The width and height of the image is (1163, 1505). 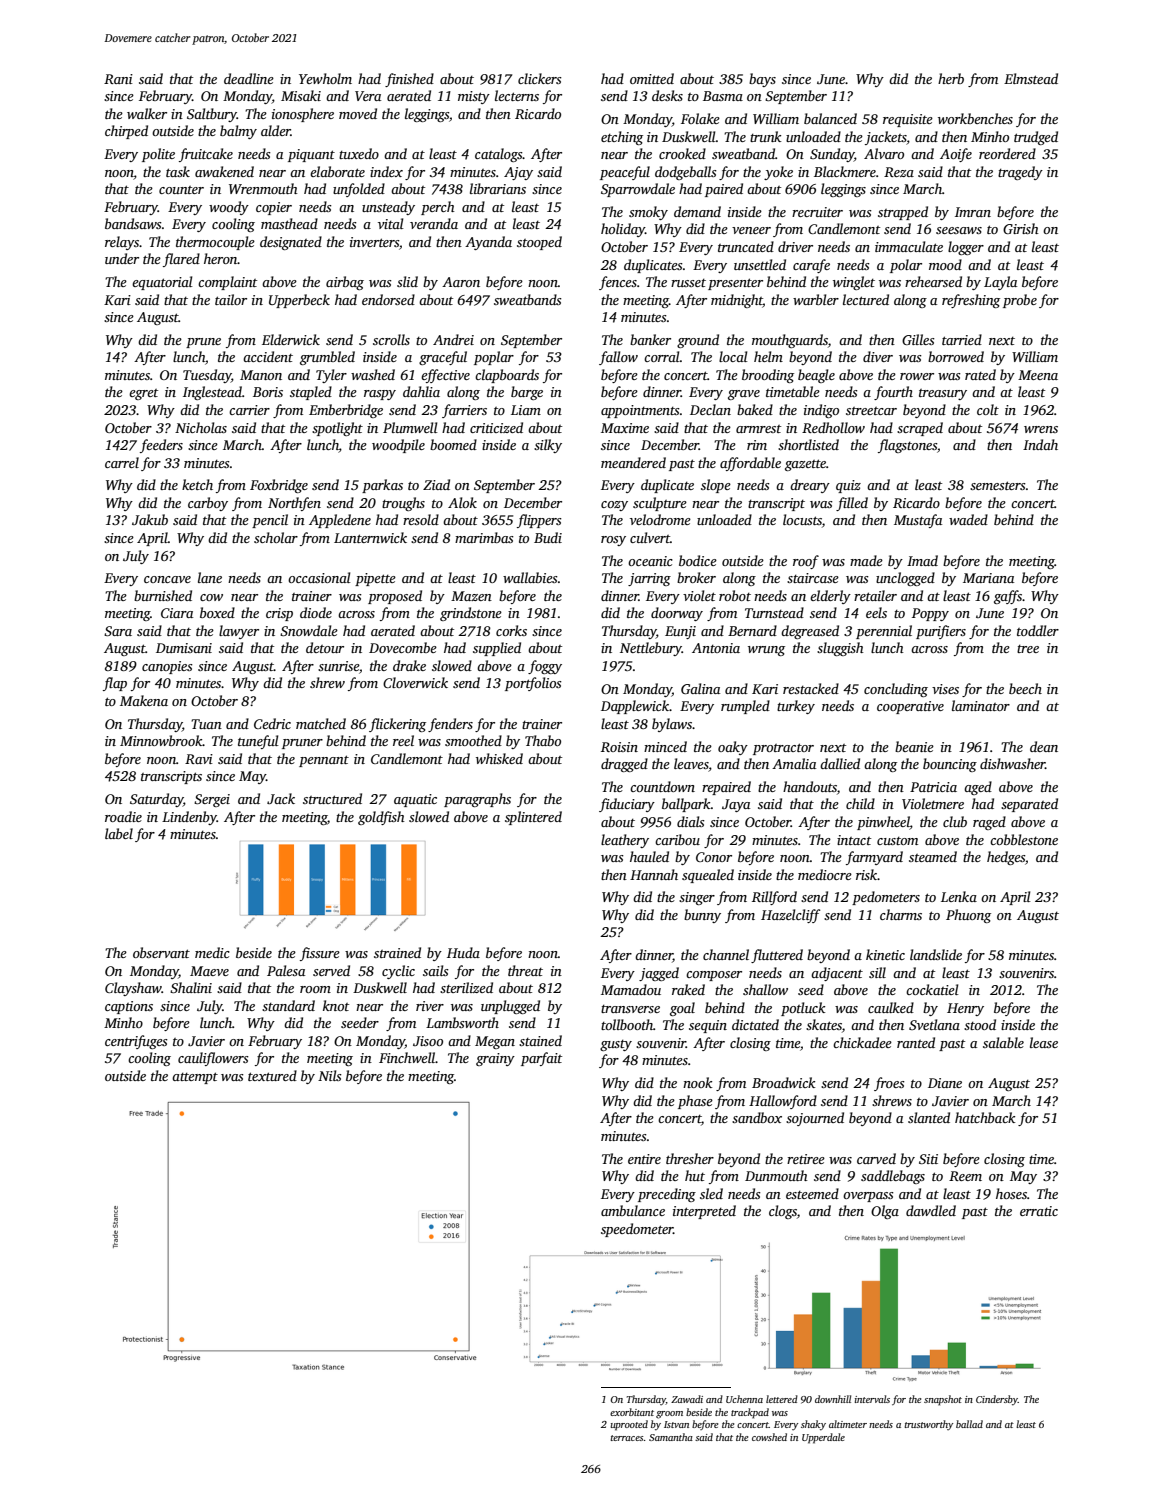 I want to click on Basma, so click(x=723, y=96).
